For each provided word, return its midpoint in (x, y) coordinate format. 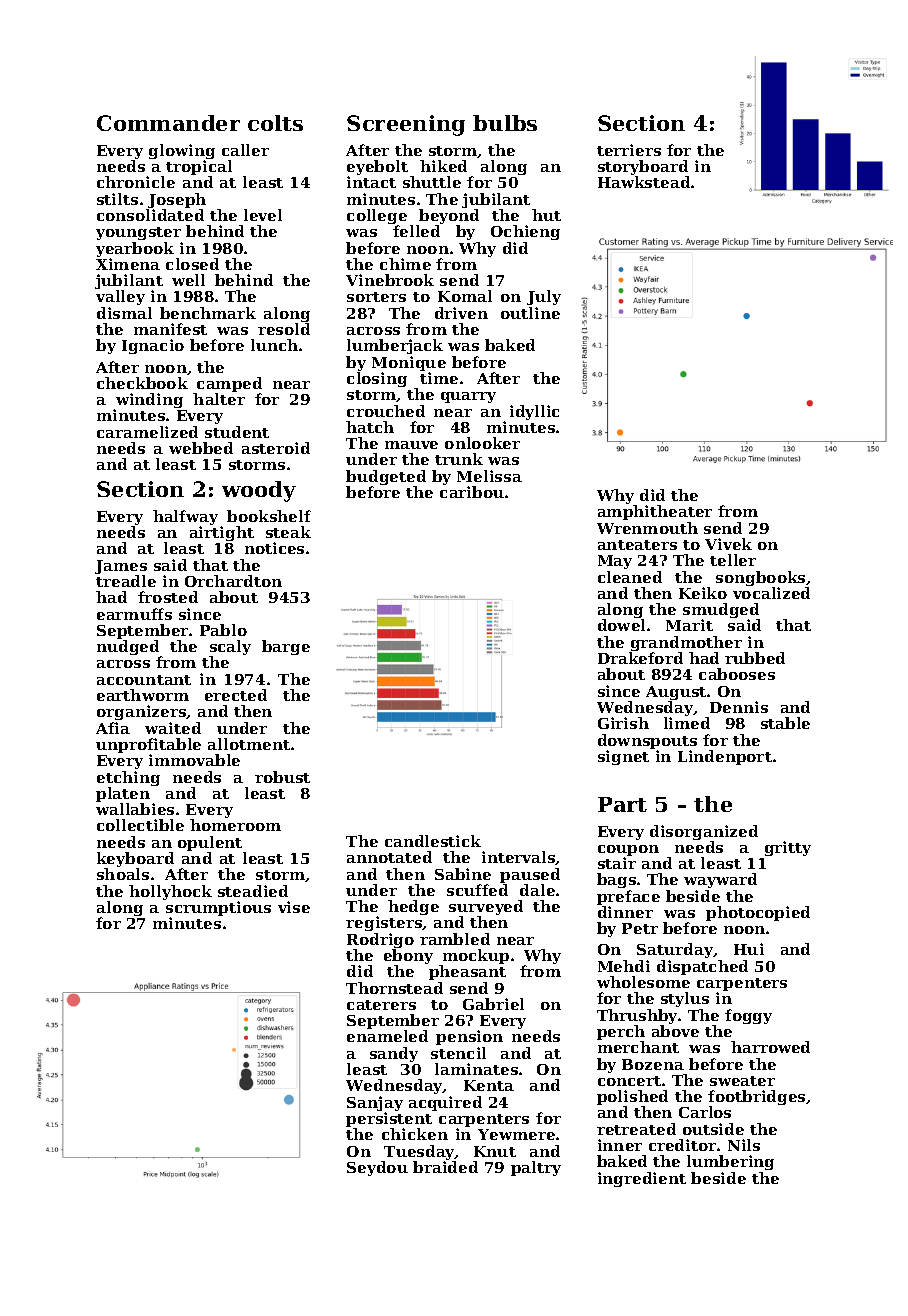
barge (286, 647)
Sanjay (375, 1103)
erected (236, 695)
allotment (249, 744)
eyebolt (379, 168)
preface (628, 897)
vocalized (771, 593)
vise (294, 907)
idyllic (534, 412)
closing (377, 379)
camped (229, 384)
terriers (629, 150)
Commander (168, 123)
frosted (168, 597)
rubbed (755, 658)
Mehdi (624, 966)
